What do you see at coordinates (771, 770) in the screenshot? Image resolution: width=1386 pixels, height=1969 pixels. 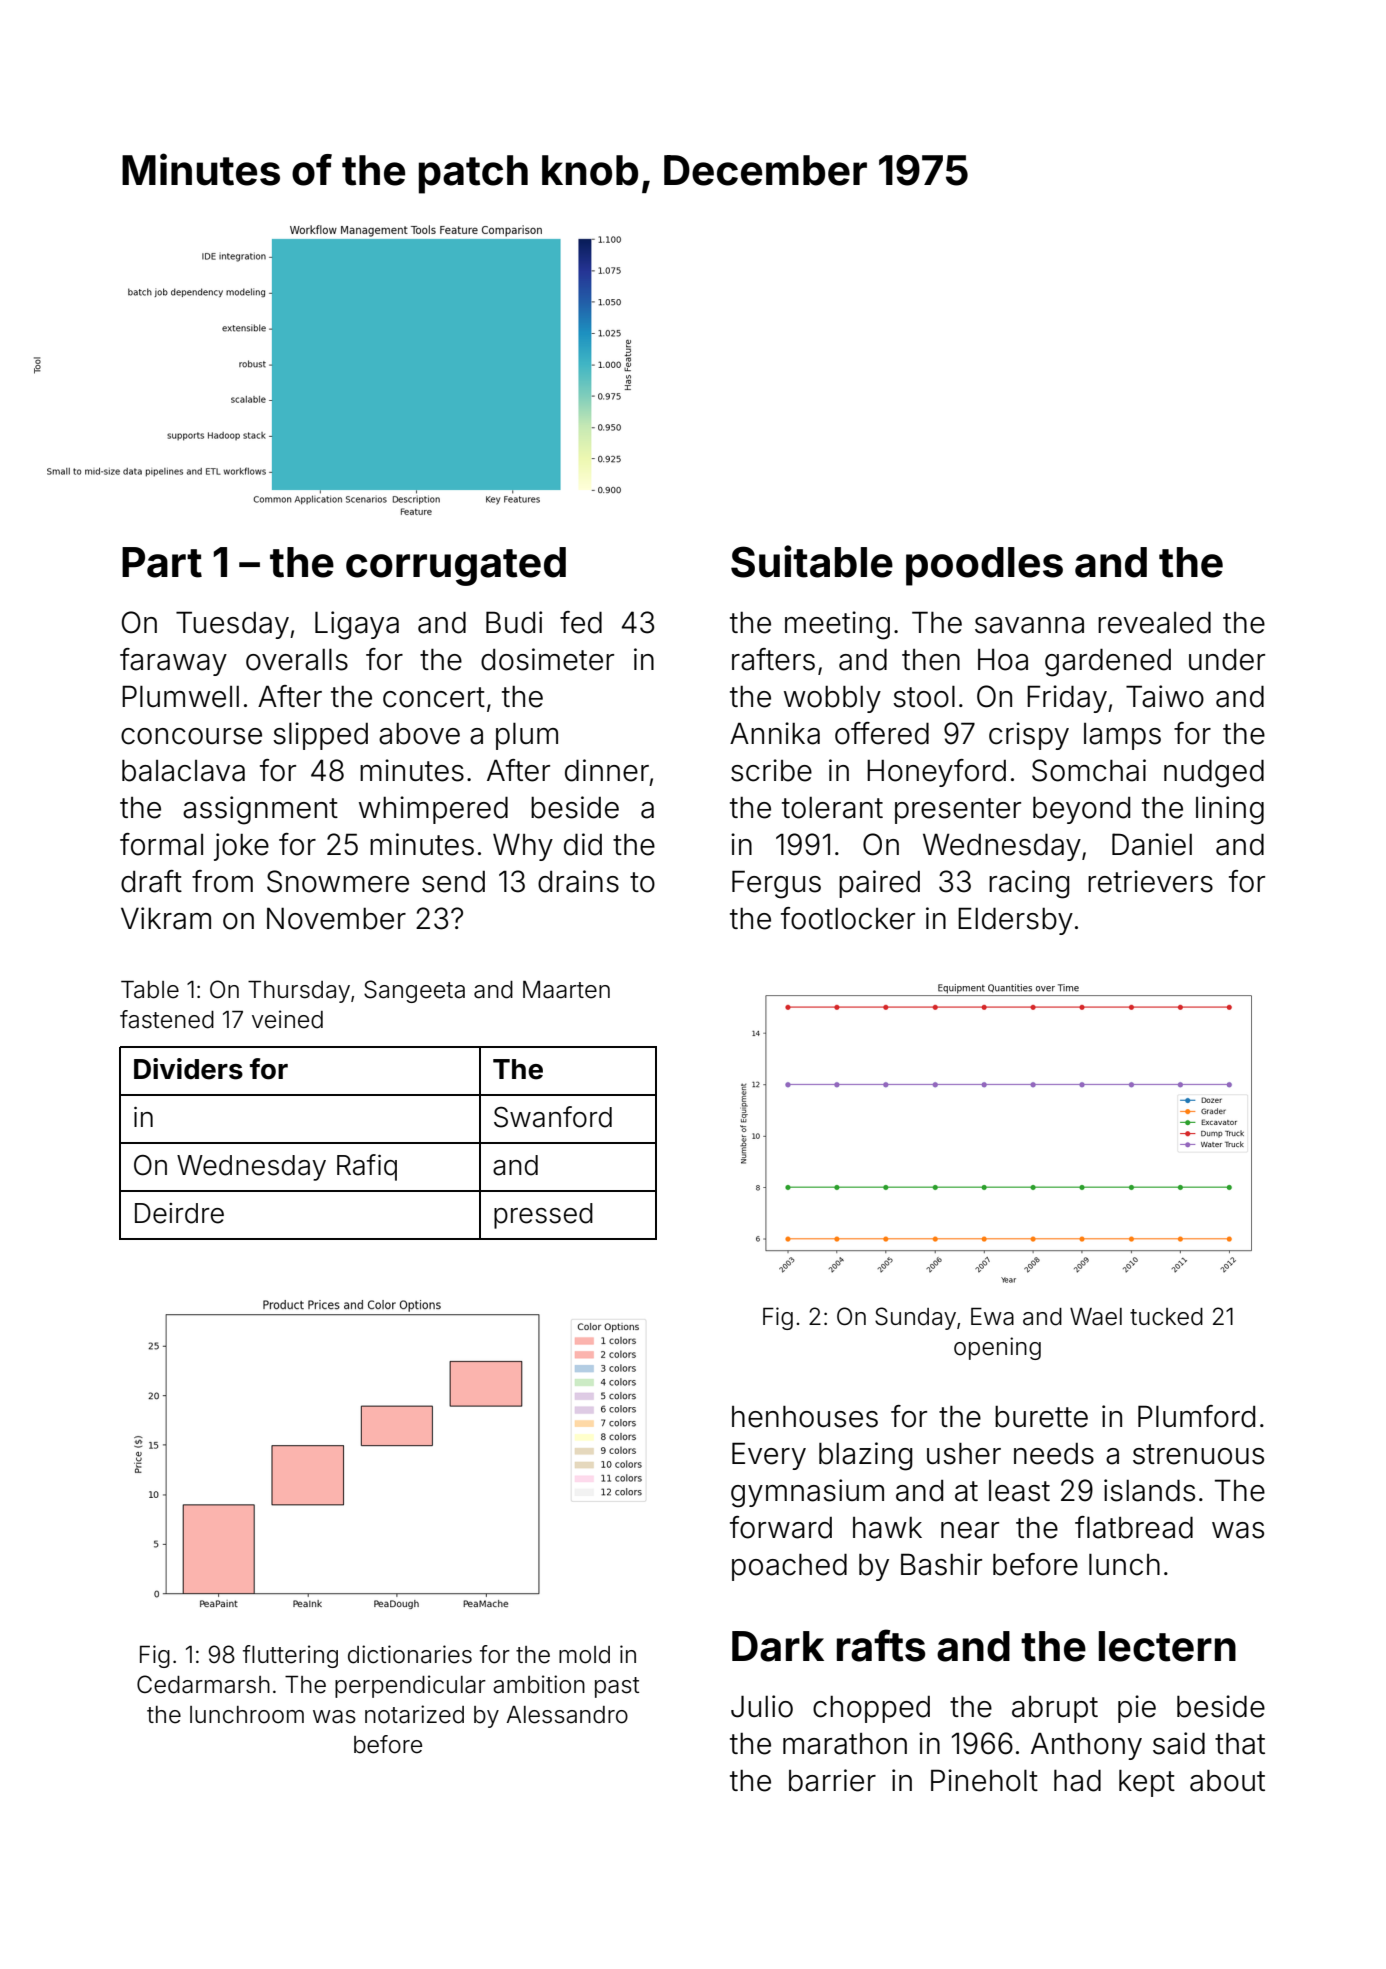 I see `scribe` at bounding box center [771, 770].
